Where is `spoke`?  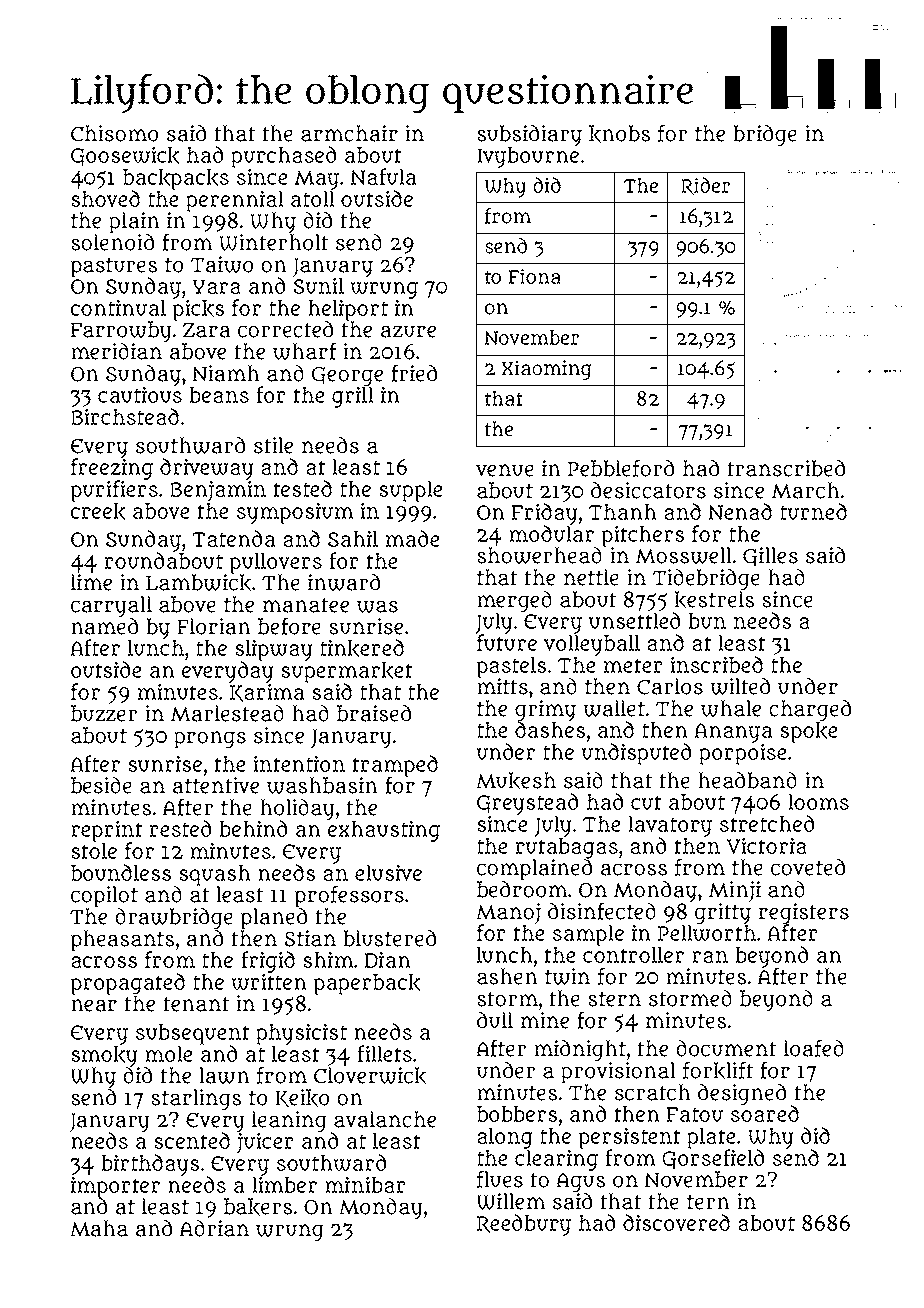
spoke is located at coordinates (808, 732).
